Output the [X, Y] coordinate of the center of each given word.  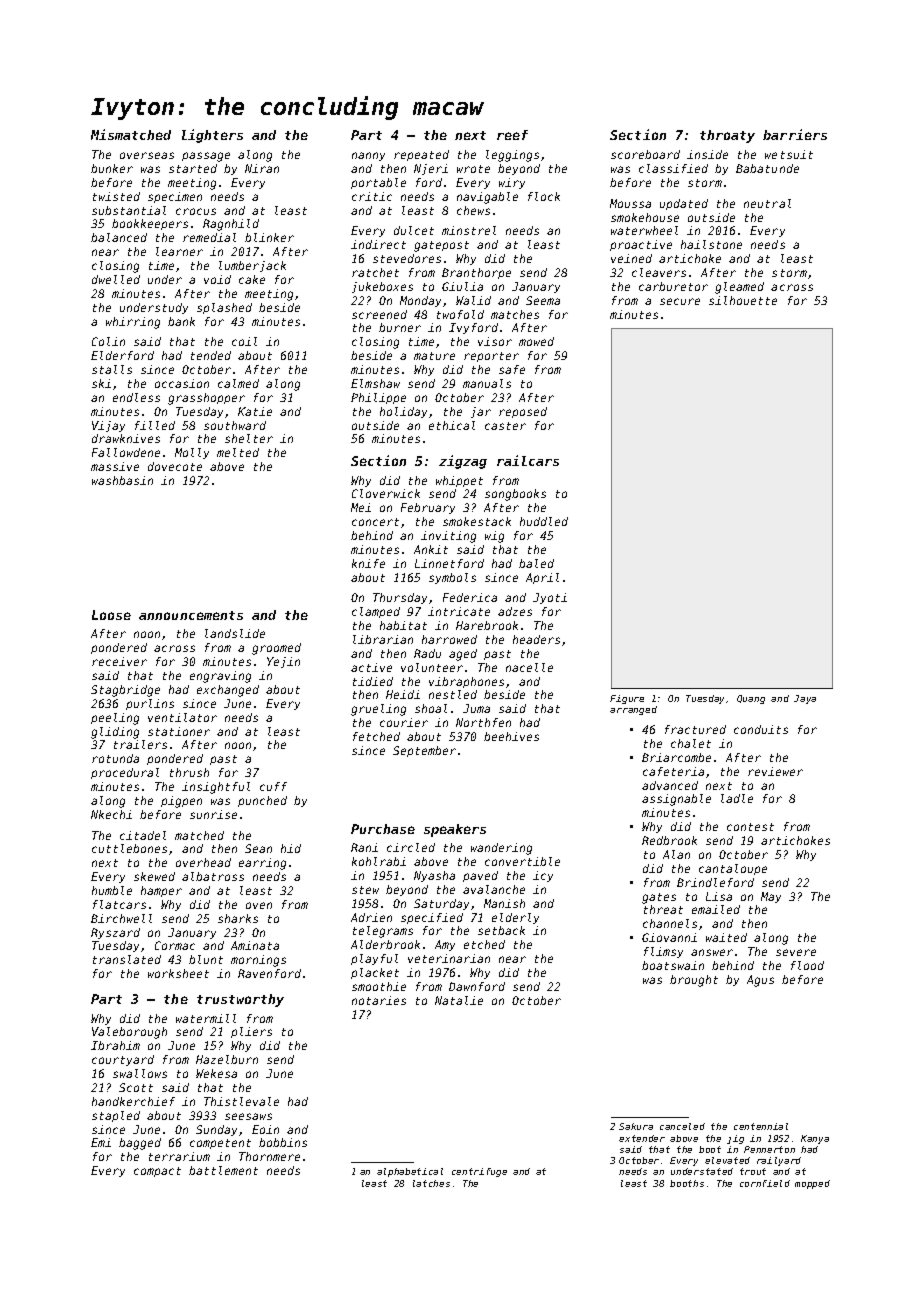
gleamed [739, 288]
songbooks [515, 495]
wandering [501, 849]
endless [136, 397]
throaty [727, 136]
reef [512, 135]
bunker [112, 168]
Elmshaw [375, 383]
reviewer [775, 771]
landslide [235, 633]
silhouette [743, 300]
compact [157, 1172]
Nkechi [111, 814]
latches [431, 1183]
